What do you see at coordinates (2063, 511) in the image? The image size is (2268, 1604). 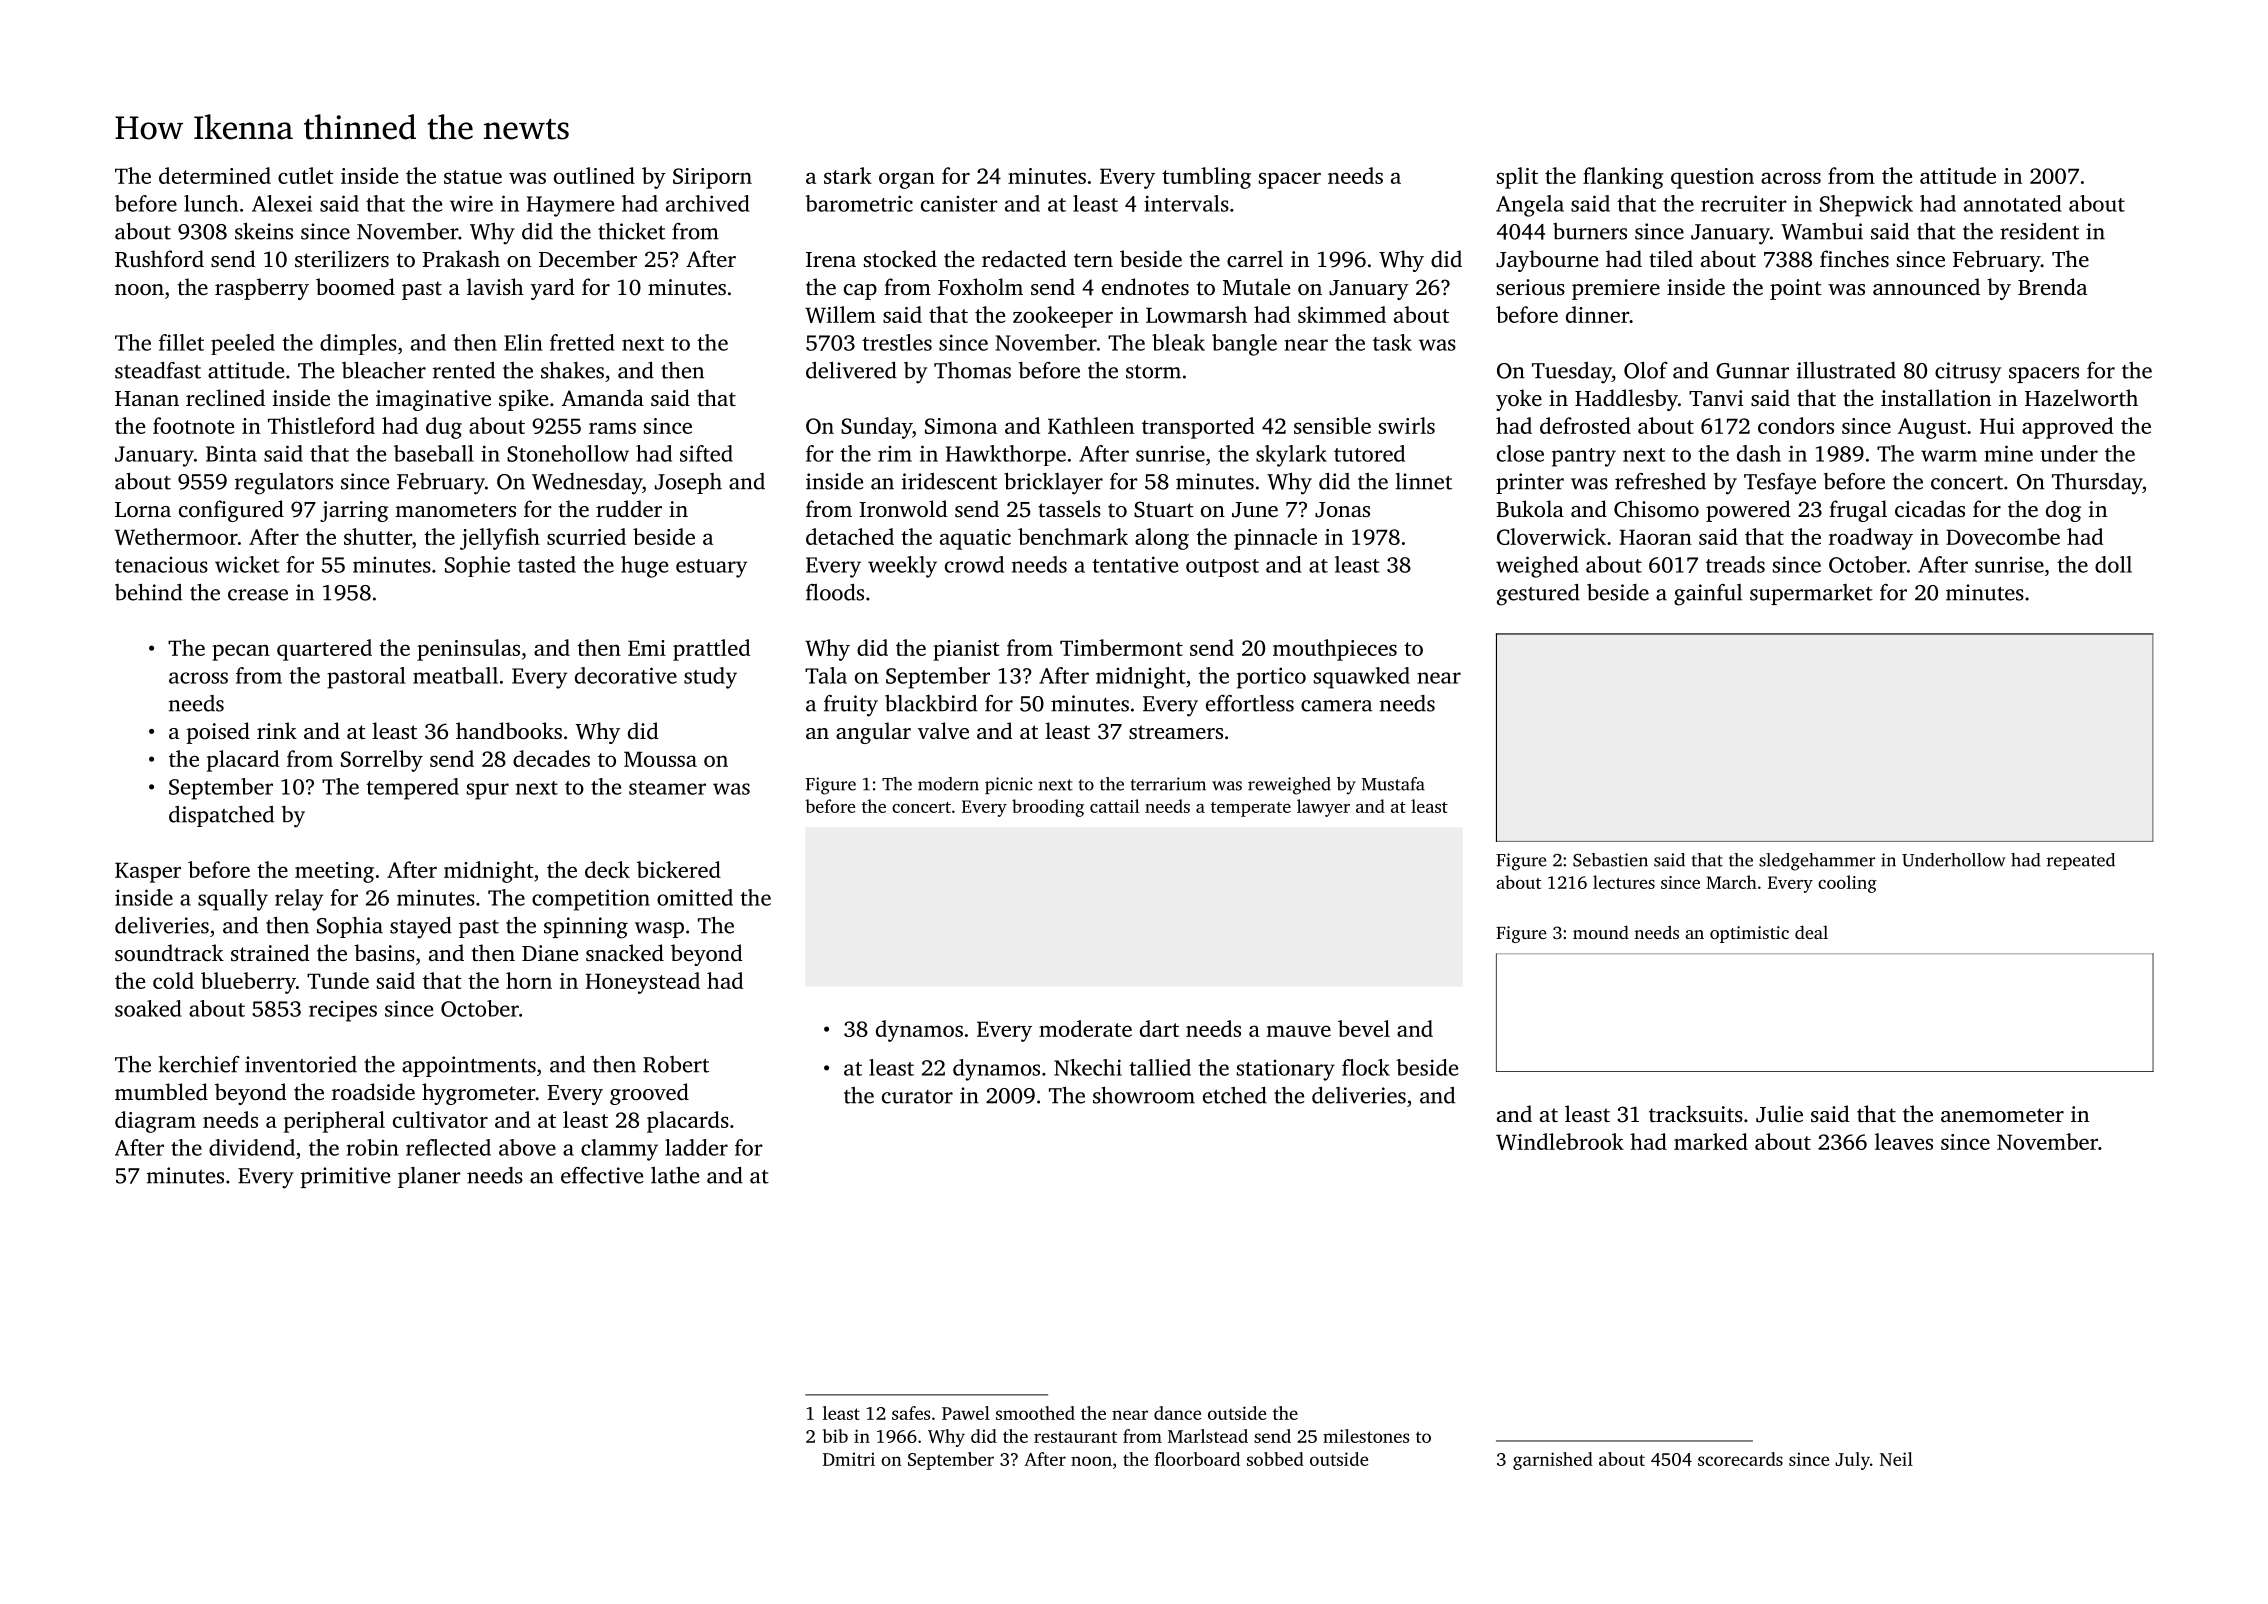 I see `dog` at bounding box center [2063, 511].
